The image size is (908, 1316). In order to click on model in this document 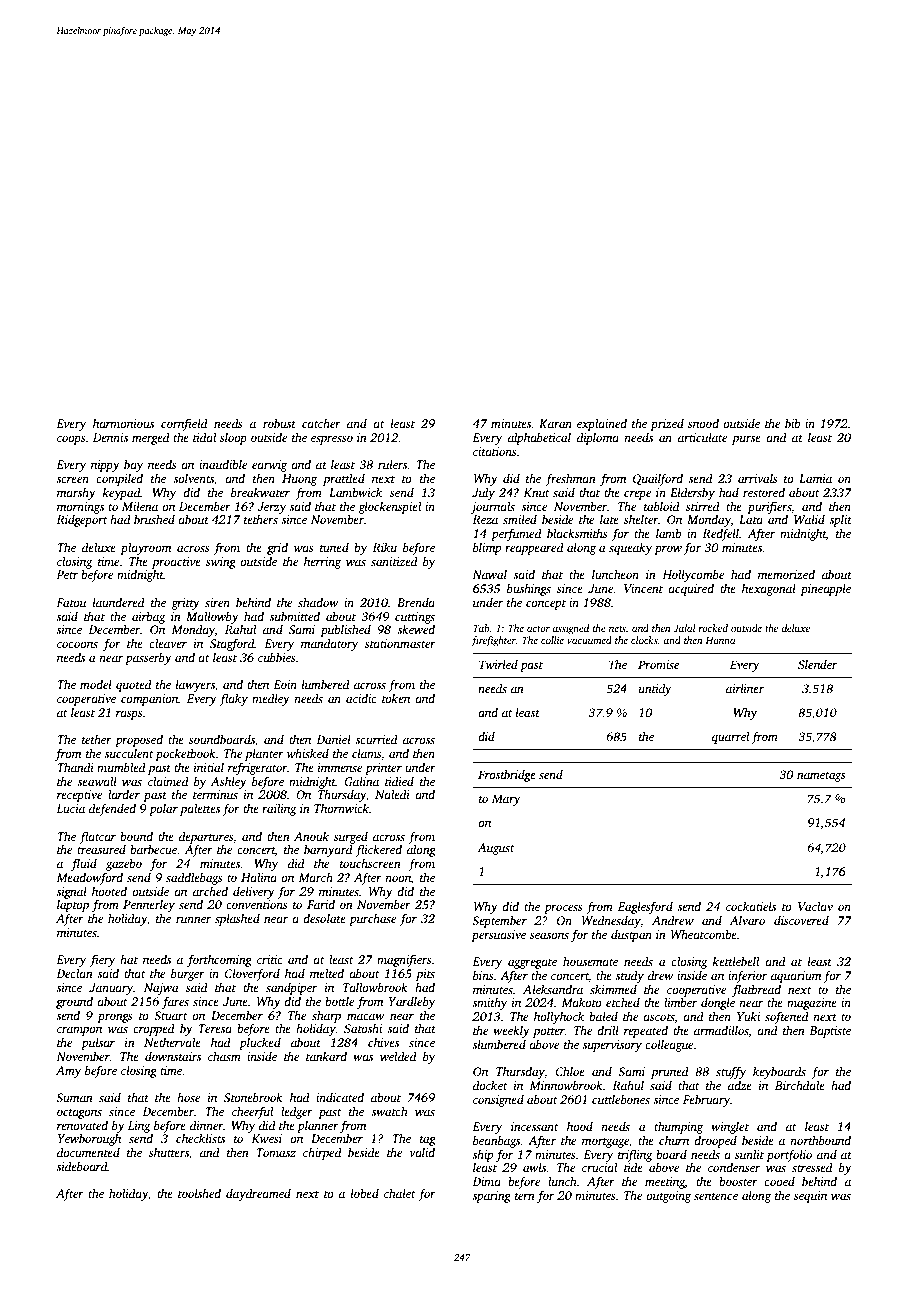, I will do `click(96, 684)`.
